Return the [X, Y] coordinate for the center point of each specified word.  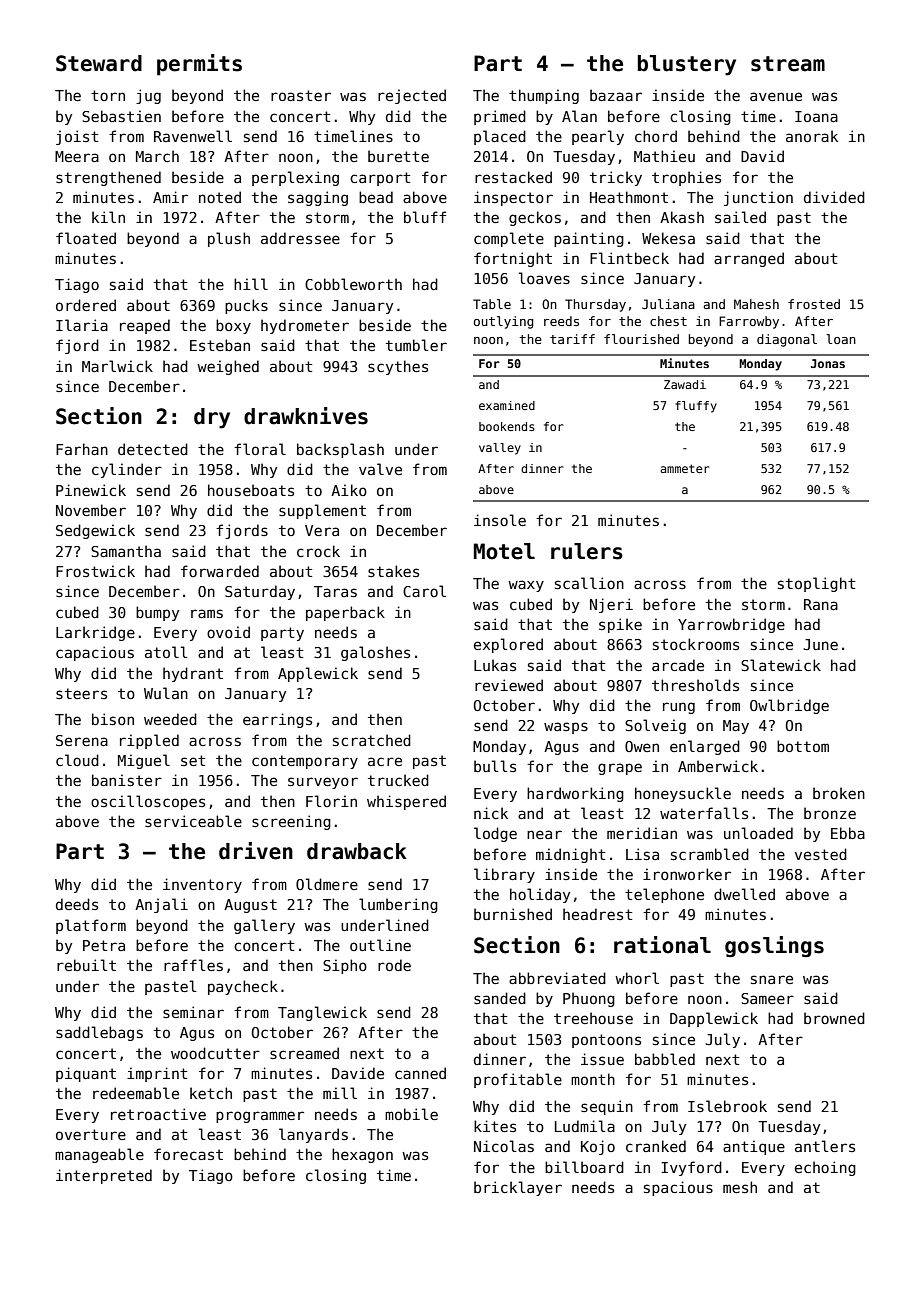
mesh [740, 1187]
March [157, 156]
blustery [687, 65]
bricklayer [518, 1188]
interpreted [104, 1176]
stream [788, 64]
